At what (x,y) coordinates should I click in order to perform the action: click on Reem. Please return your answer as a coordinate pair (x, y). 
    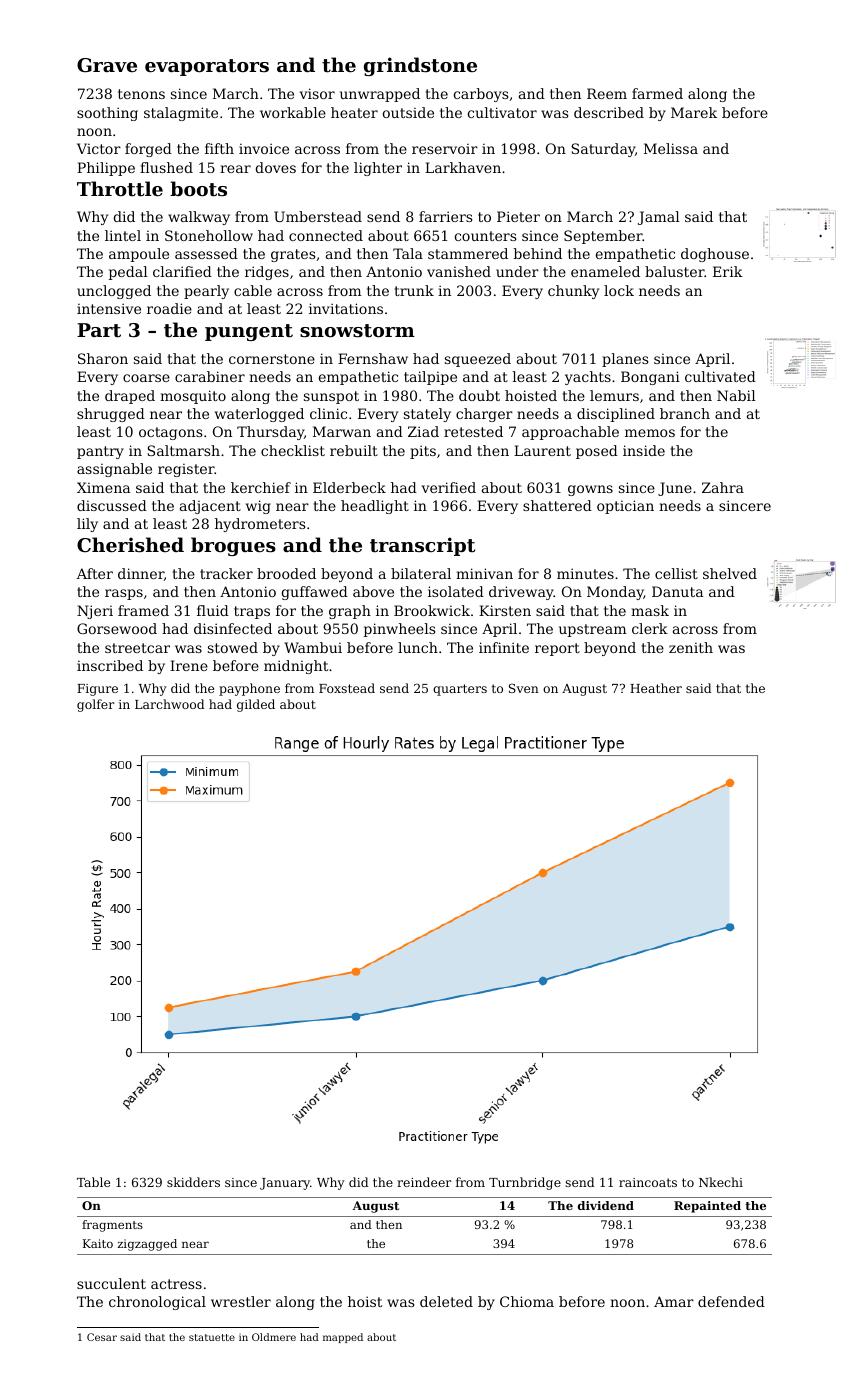
    Looking at the image, I should click on (607, 93).
